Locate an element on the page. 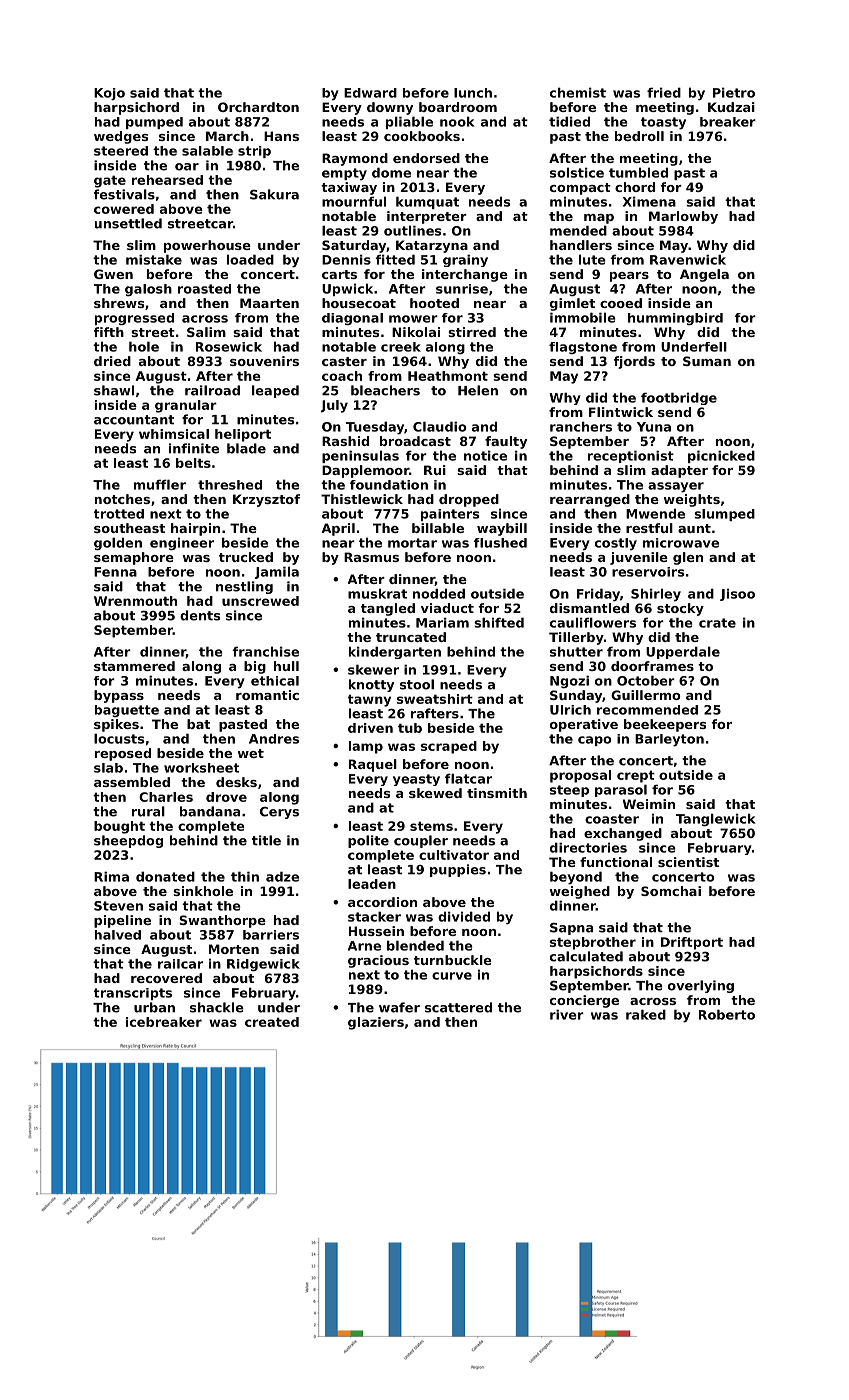 This image has height=1400, width=849. trucked is located at coordinates (246, 557).
